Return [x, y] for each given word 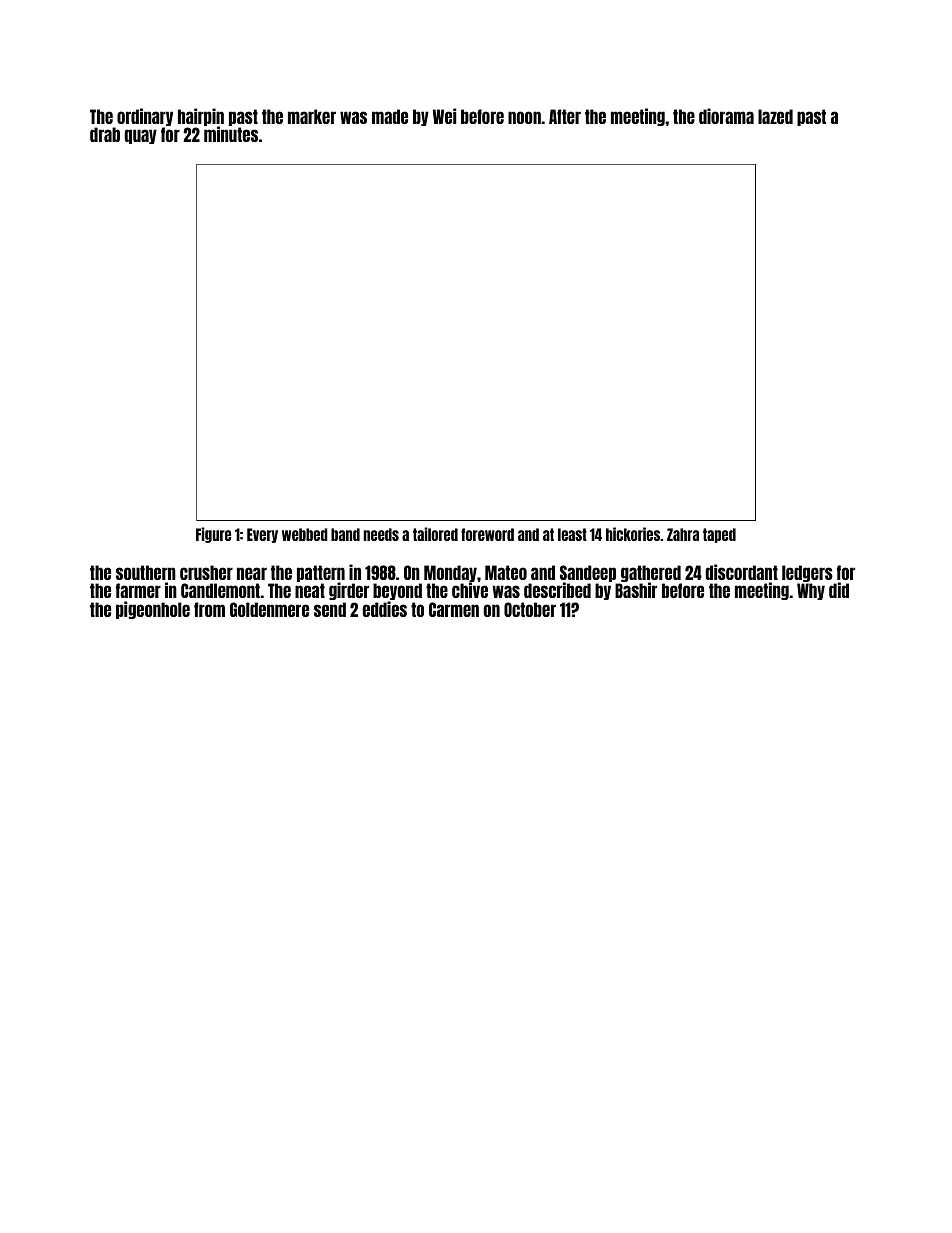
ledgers [807, 573]
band [345, 534]
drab [105, 134]
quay [140, 136]
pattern [321, 574]
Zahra [683, 534]
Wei [444, 116]
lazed [775, 116]
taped [719, 535]
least [572, 534]
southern [146, 572]
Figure [213, 535]
